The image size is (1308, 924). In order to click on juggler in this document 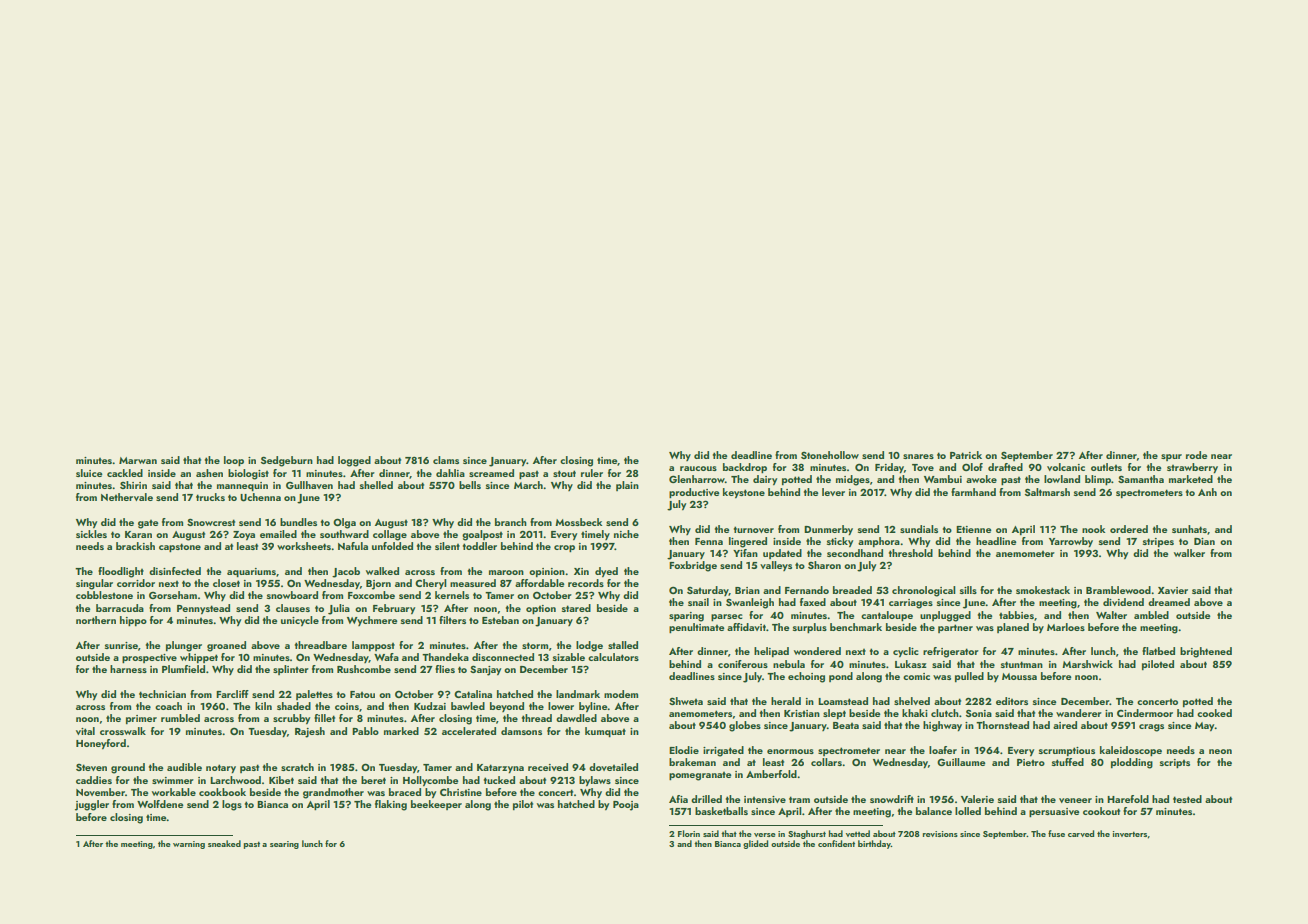, I will do `click(92, 805)`.
